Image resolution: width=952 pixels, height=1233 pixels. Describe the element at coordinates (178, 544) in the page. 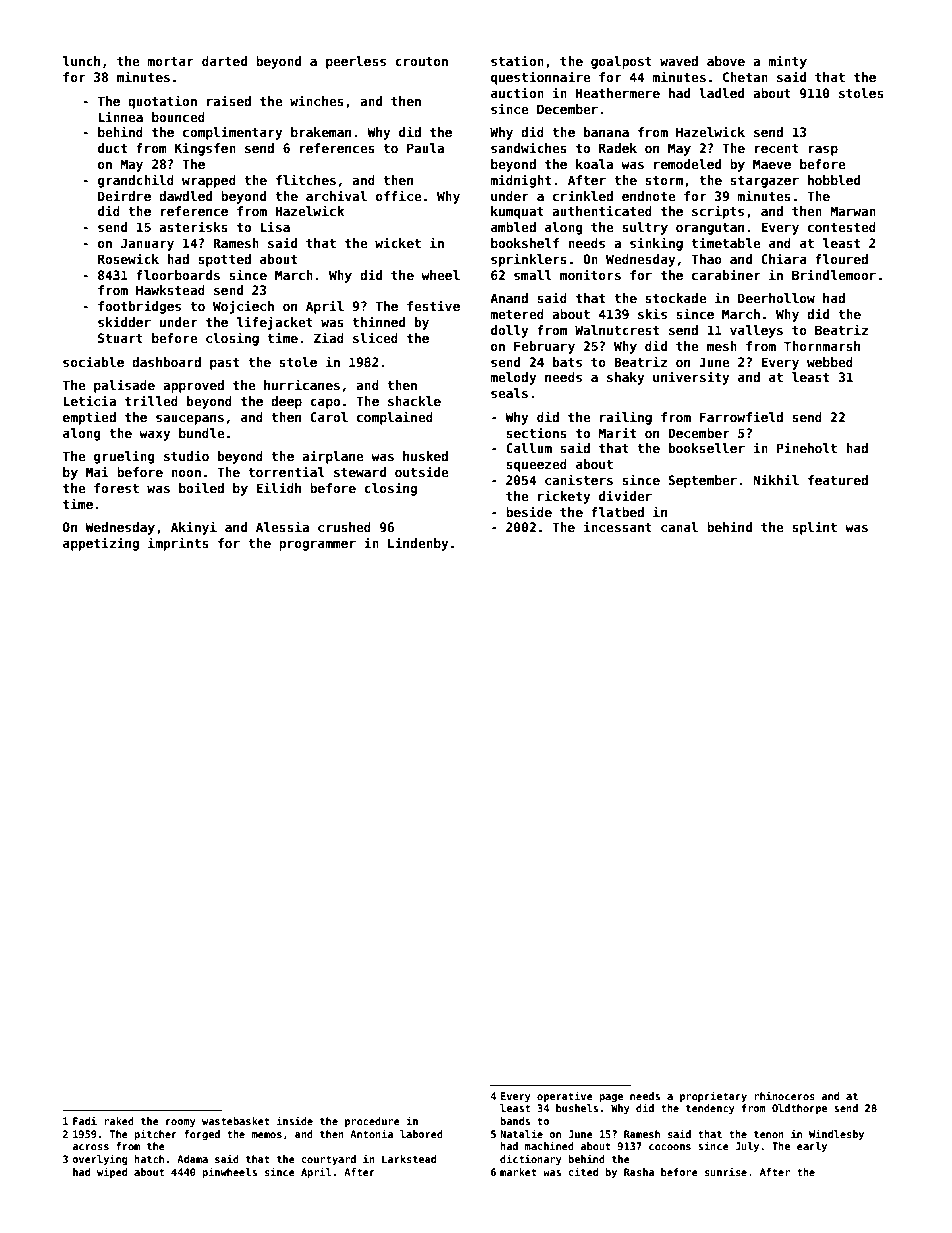

I see `imprints` at that location.
